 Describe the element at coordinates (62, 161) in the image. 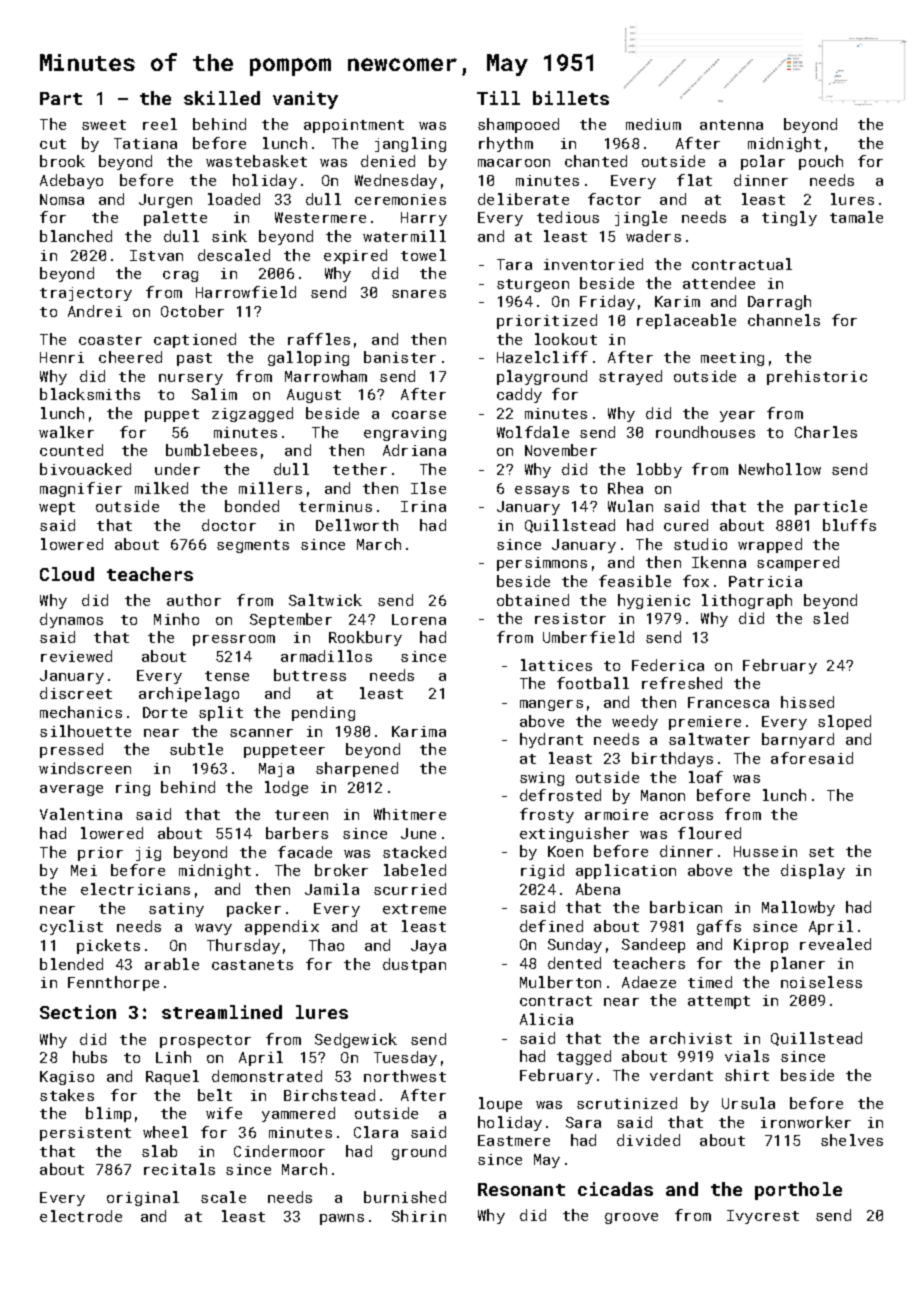

I see `brook` at that location.
